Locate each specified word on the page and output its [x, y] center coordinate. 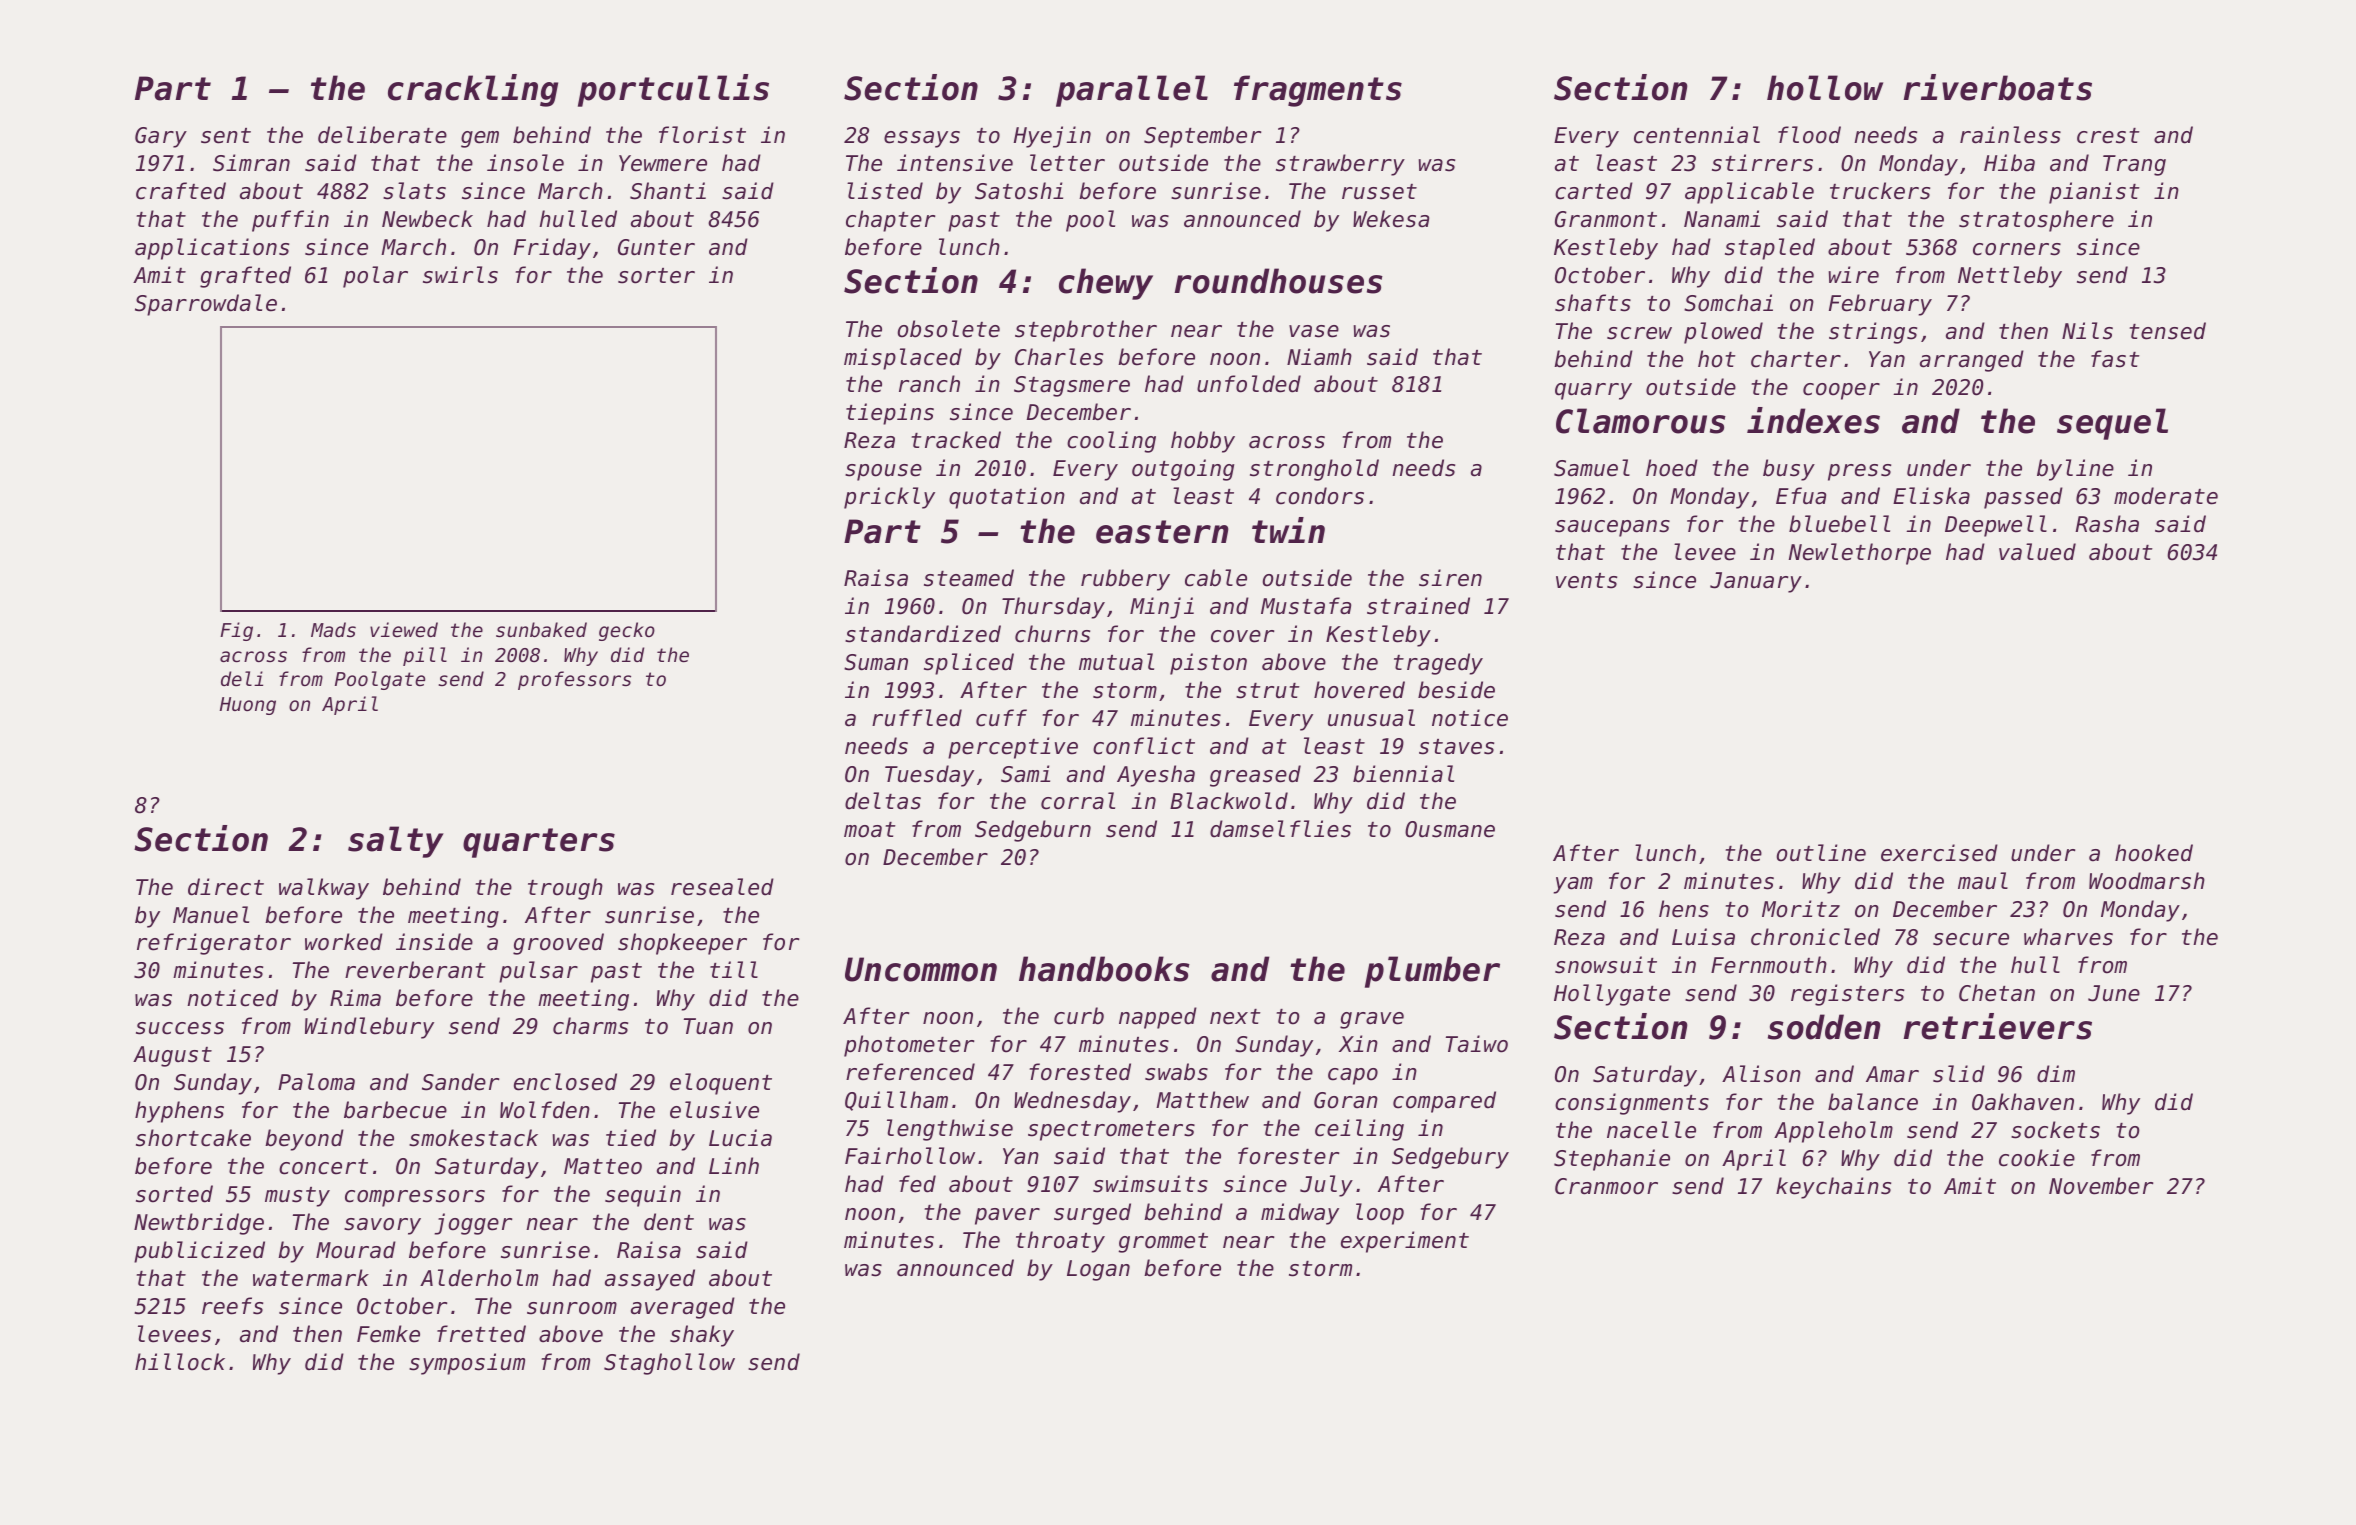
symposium [467, 1364]
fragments [1318, 91]
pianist [2094, 193]
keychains [1833, 1188]
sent [226, 136]
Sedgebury [1450, 1158]
